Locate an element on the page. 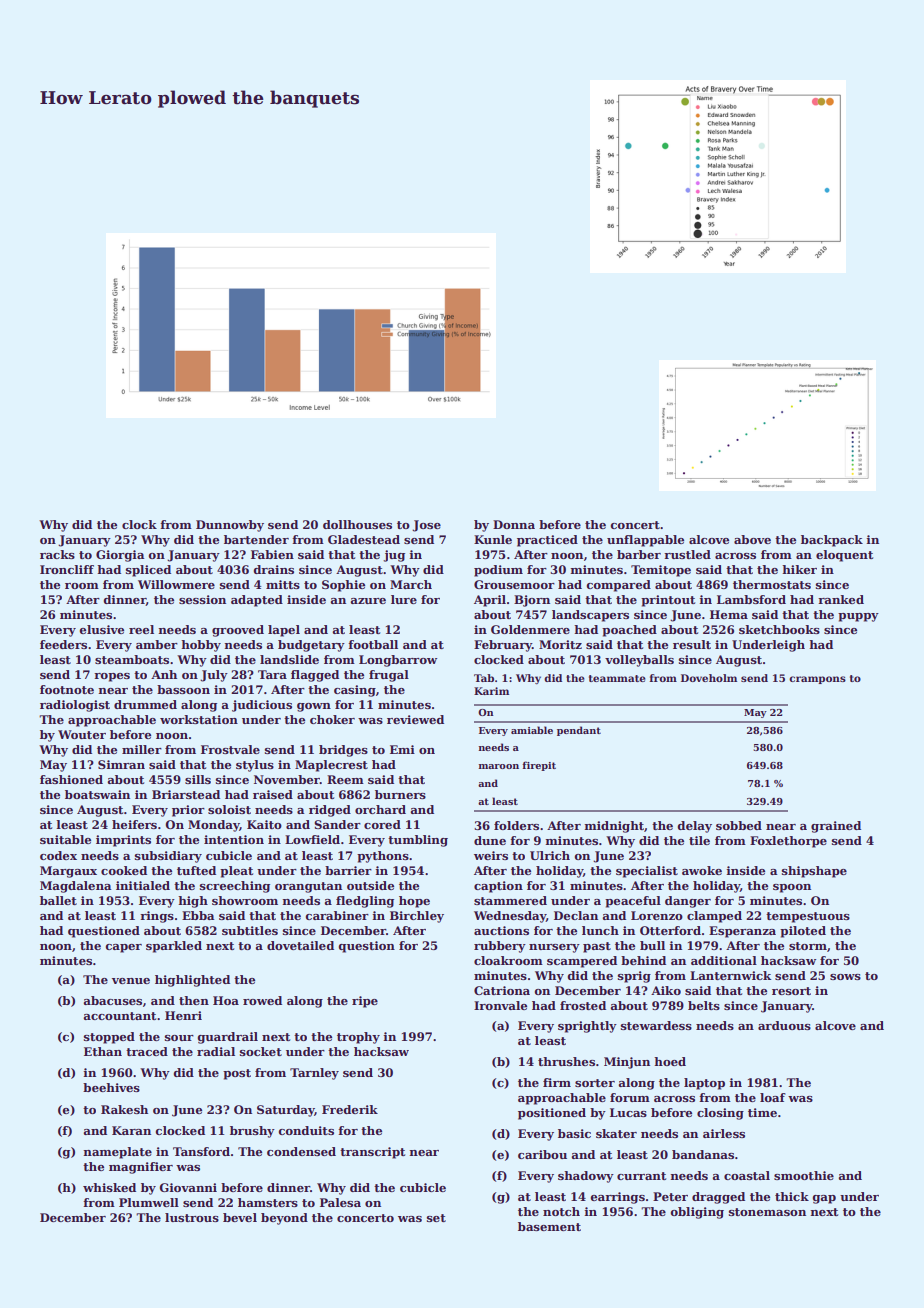 This page has height=1308, width=924. above is located at coordinates (752, 539).
